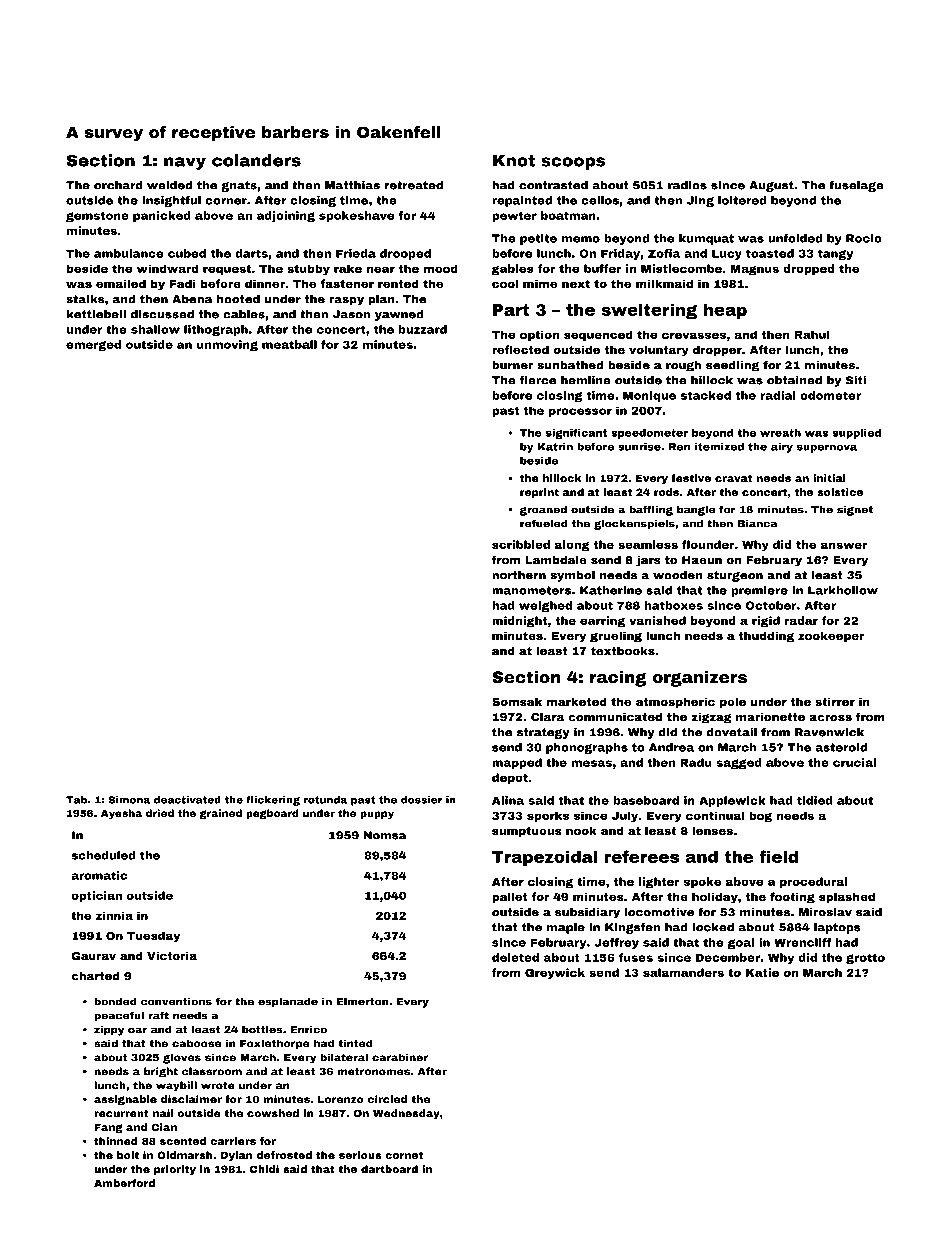 The width and height of the document is (952, 1233). I want to click on August, so click(771, 186).
